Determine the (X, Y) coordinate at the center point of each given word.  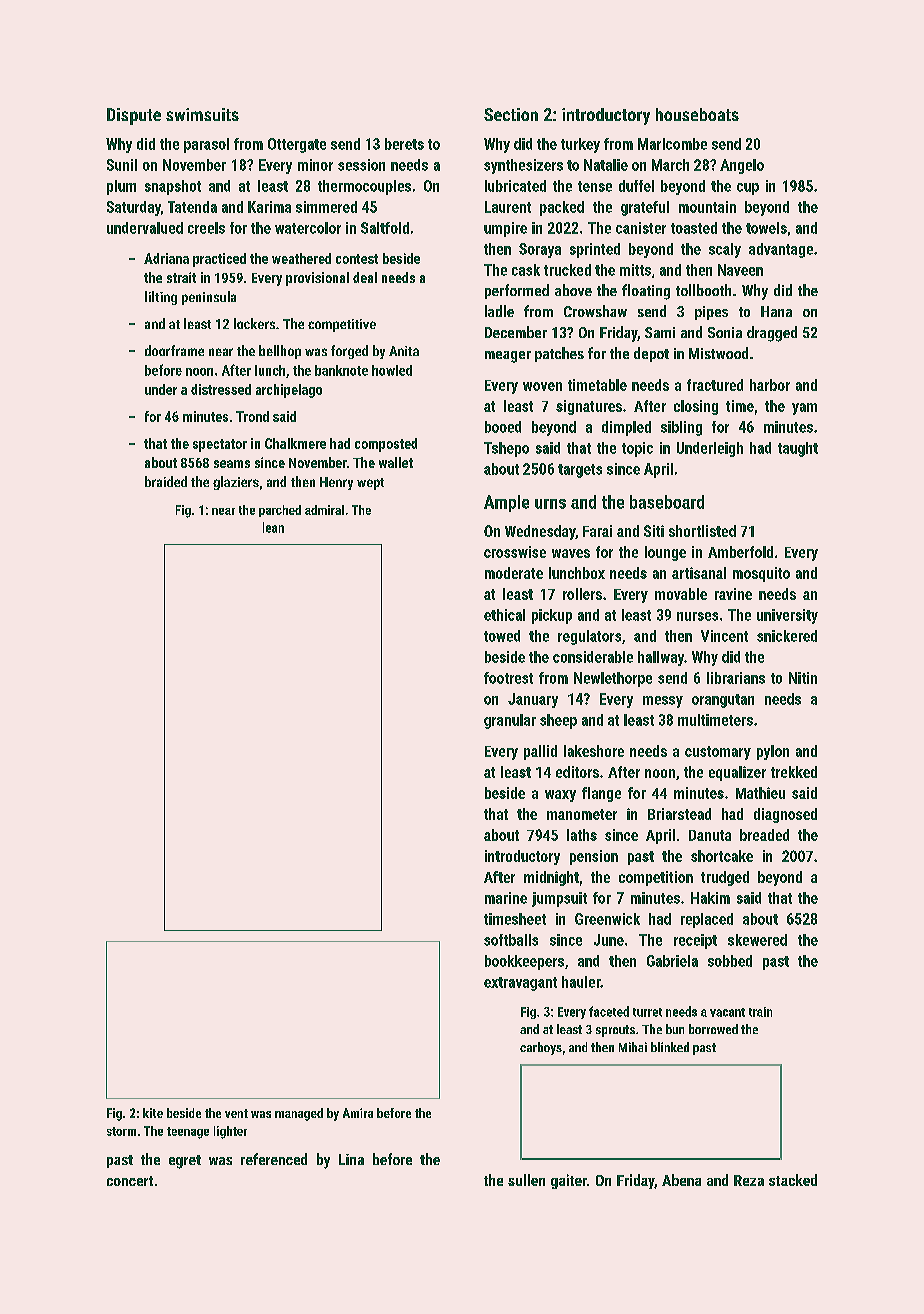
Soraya (540, 250)
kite (153, 1113)
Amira (358, 1113)
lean (273, 527)
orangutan (723, 701)
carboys (541, 1048)
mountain (707, 207)
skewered (757, 940)
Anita (404, 351)
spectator (220, 445)
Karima (269, 207)
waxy (560, 796)
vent (236, 1113)
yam (804, 409)
